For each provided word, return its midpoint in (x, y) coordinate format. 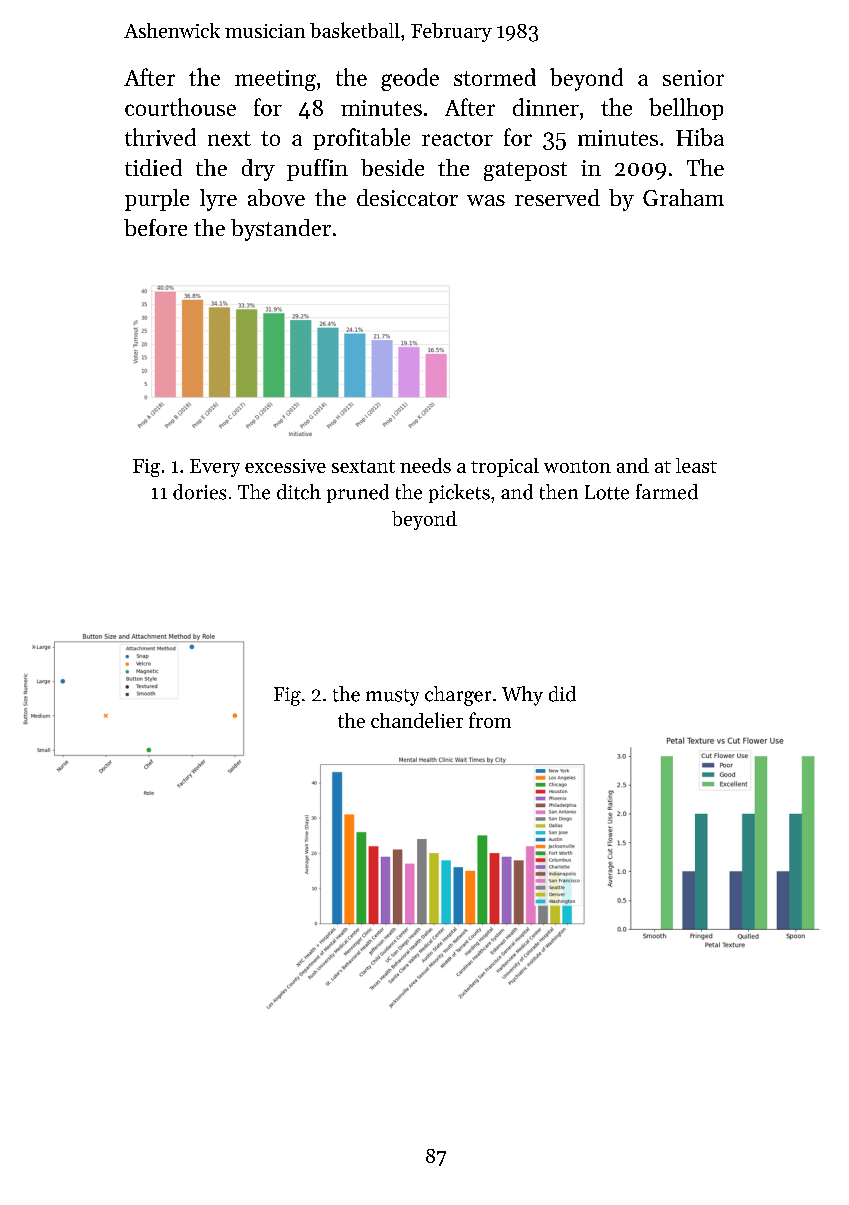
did (562, 694)
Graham (683, 197)
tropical (505, 467)
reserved (557, 197)
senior (693, 78)
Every (215, 468)
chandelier (417, 720)
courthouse (180, 107)
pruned (358, 493)
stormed (495, 77)
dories (199, 492)
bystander (281, 230)
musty (392, 697)
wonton (577, 466)
